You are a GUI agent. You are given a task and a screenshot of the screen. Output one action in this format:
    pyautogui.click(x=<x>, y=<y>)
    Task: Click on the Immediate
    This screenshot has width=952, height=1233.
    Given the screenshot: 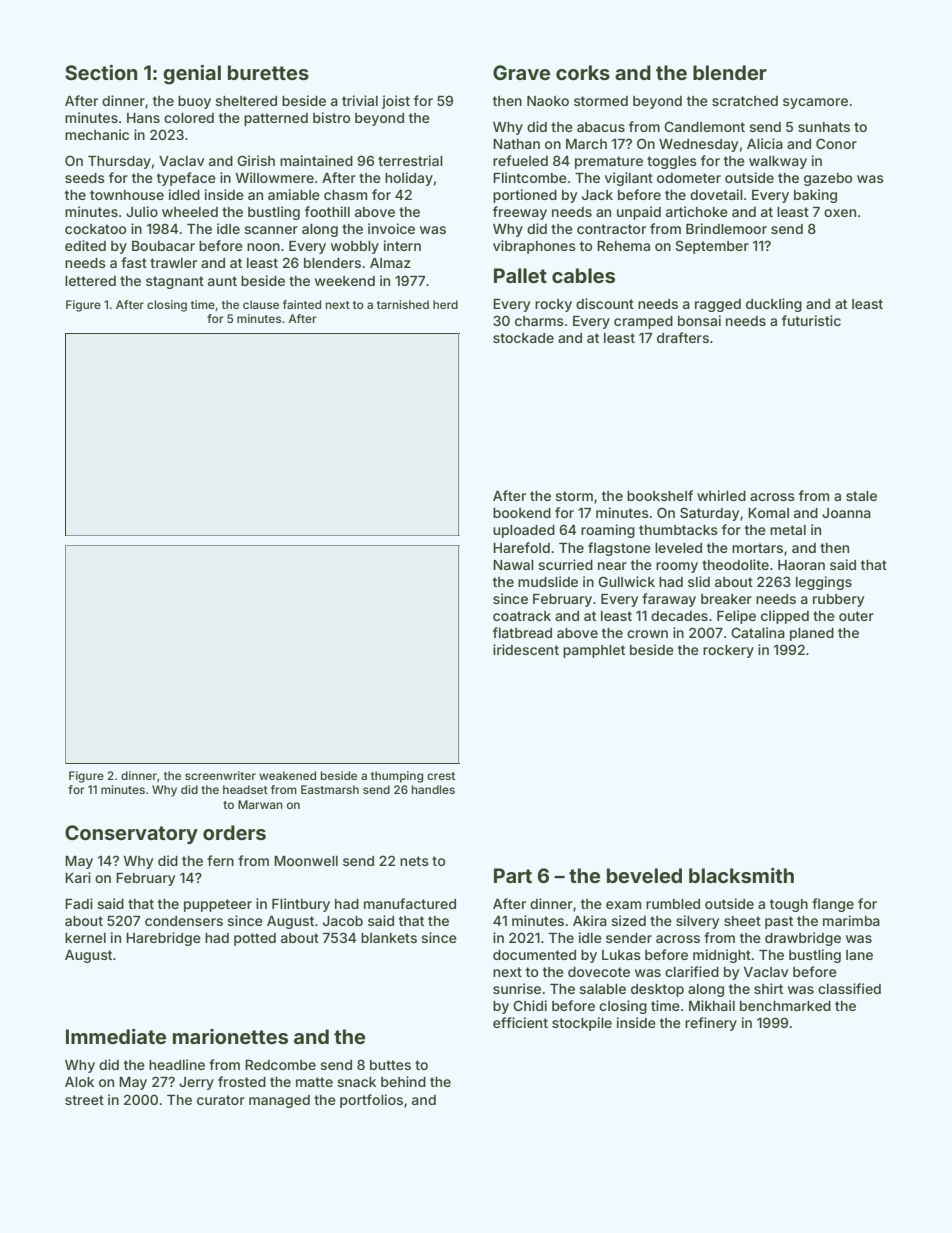 What is the action you would take?
    pyautogui.click(x=116, y=1036)
